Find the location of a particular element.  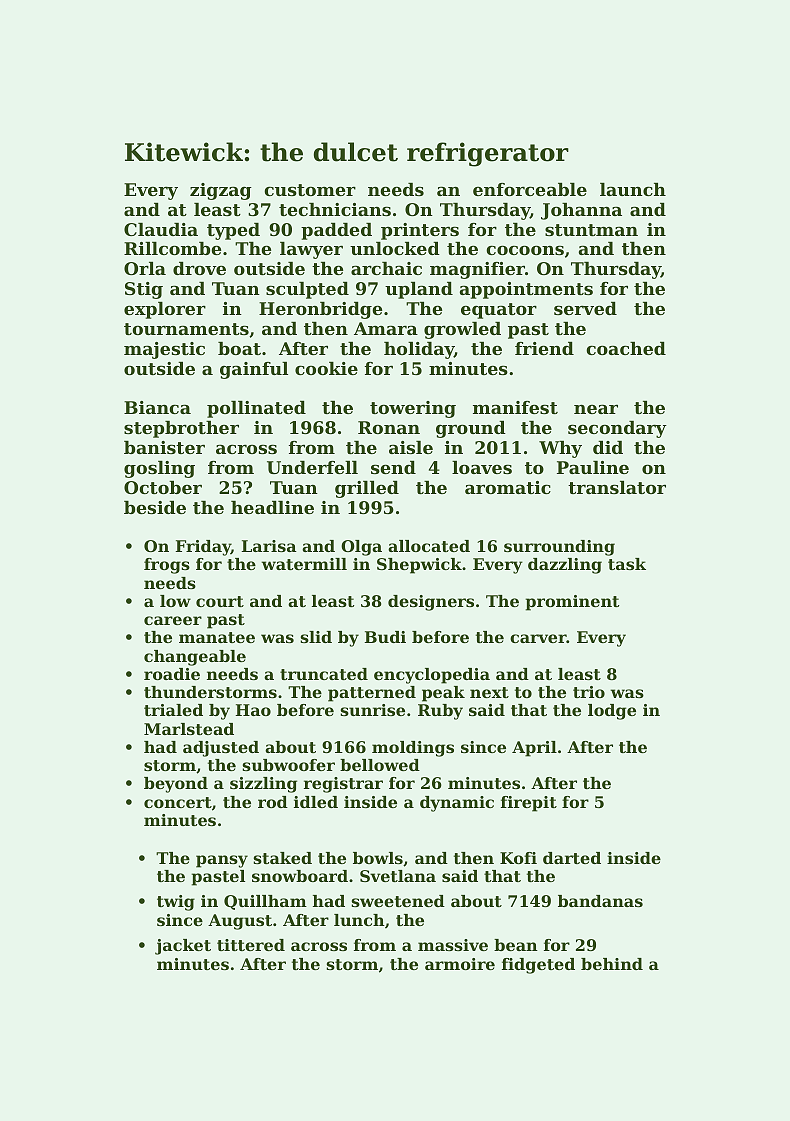

lodge is located at coordinates (612, 712).
